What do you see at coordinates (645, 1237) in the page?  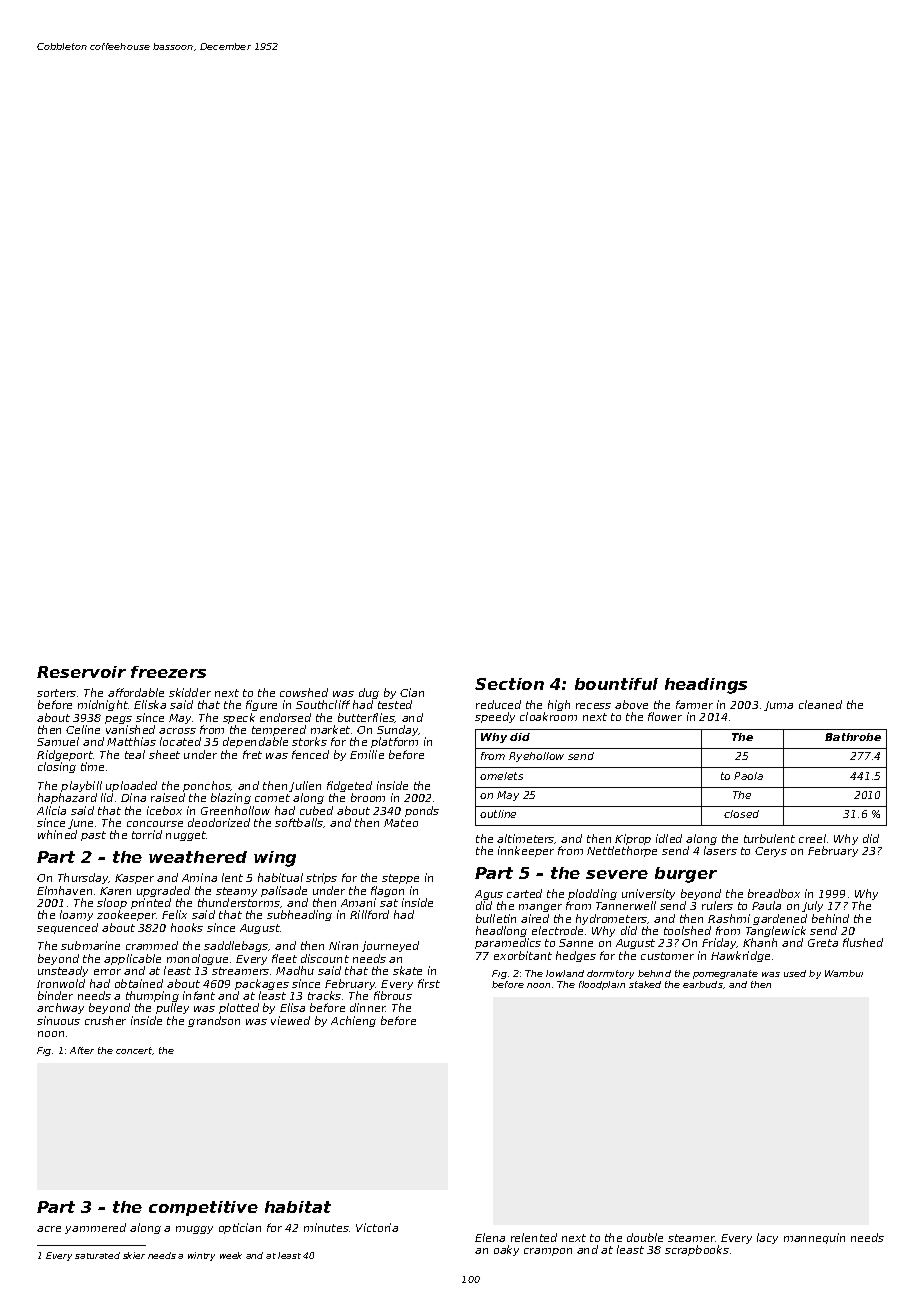 I see `double` at bounding box center [645, 1237].
